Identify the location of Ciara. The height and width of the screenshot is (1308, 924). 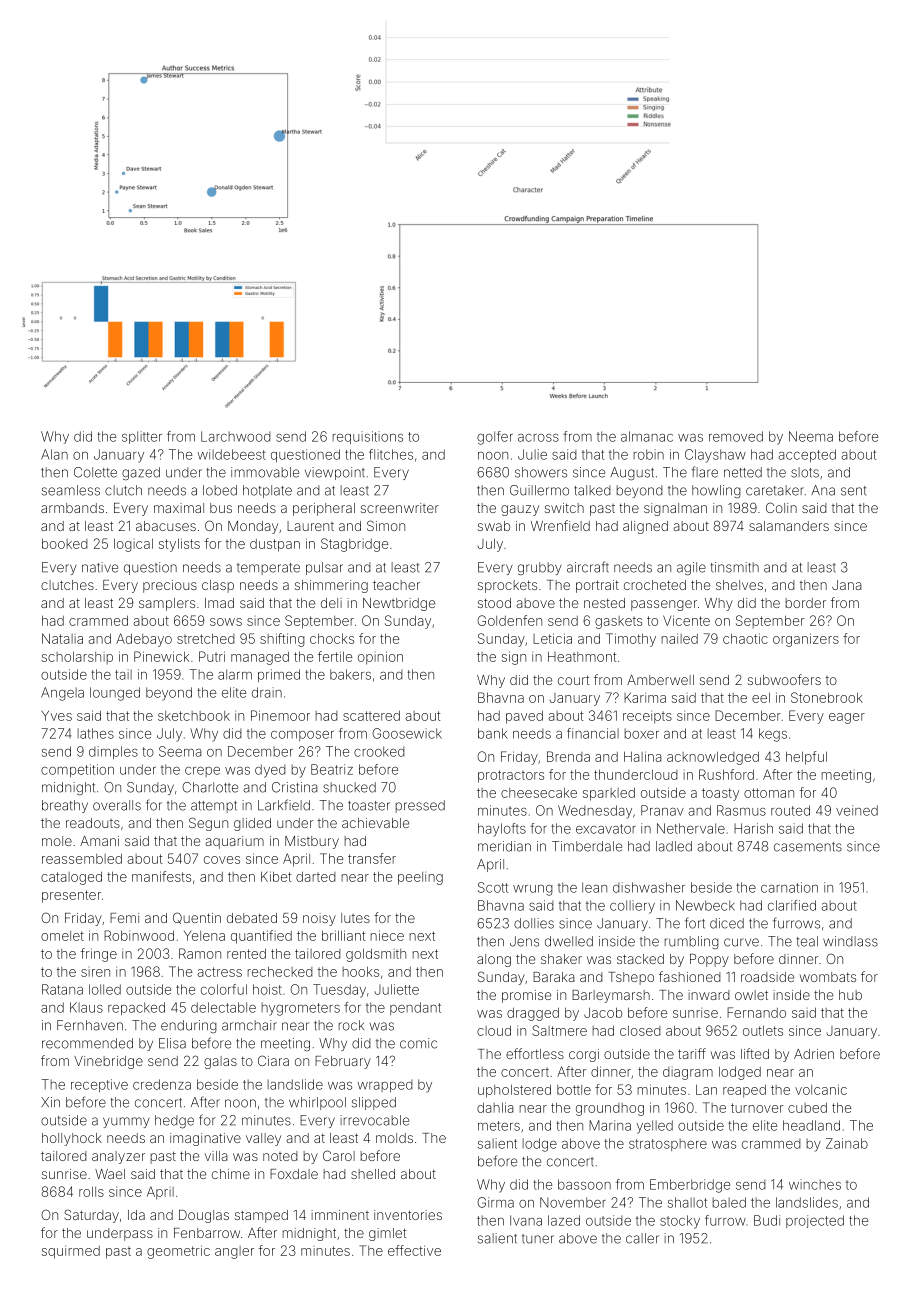
(273, 1060).
